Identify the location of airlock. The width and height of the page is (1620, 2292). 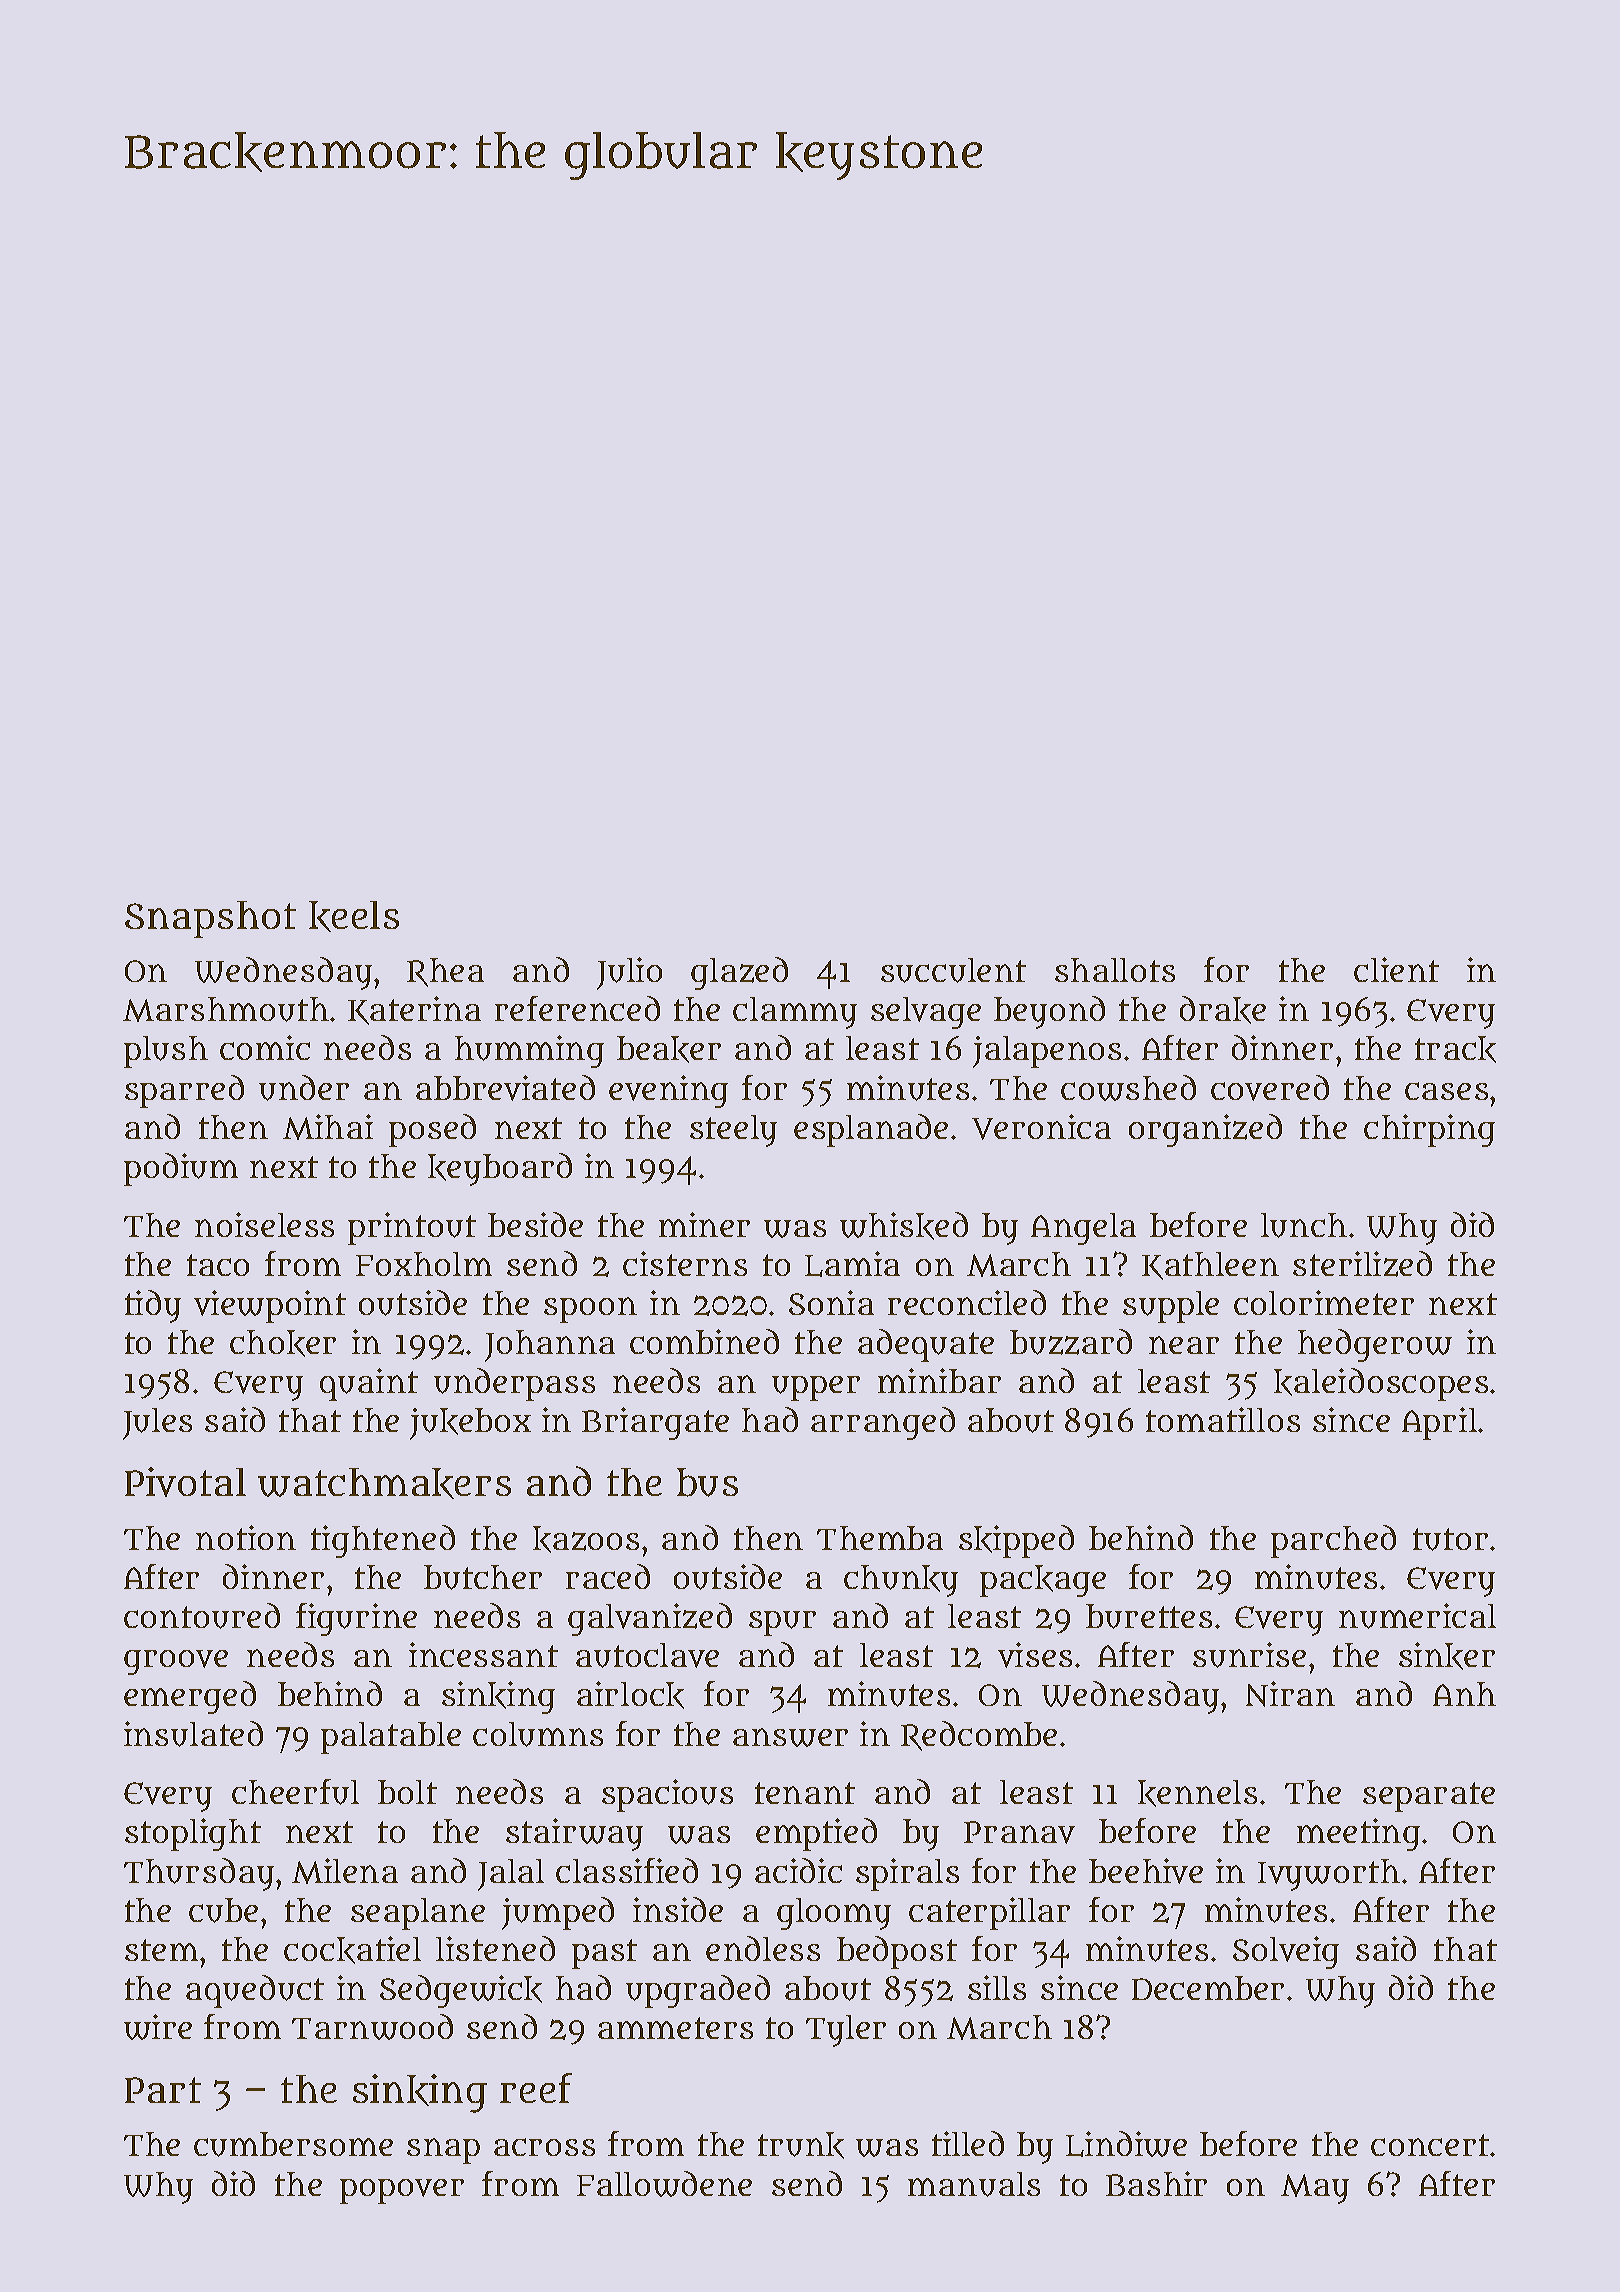
(630, 1695).
